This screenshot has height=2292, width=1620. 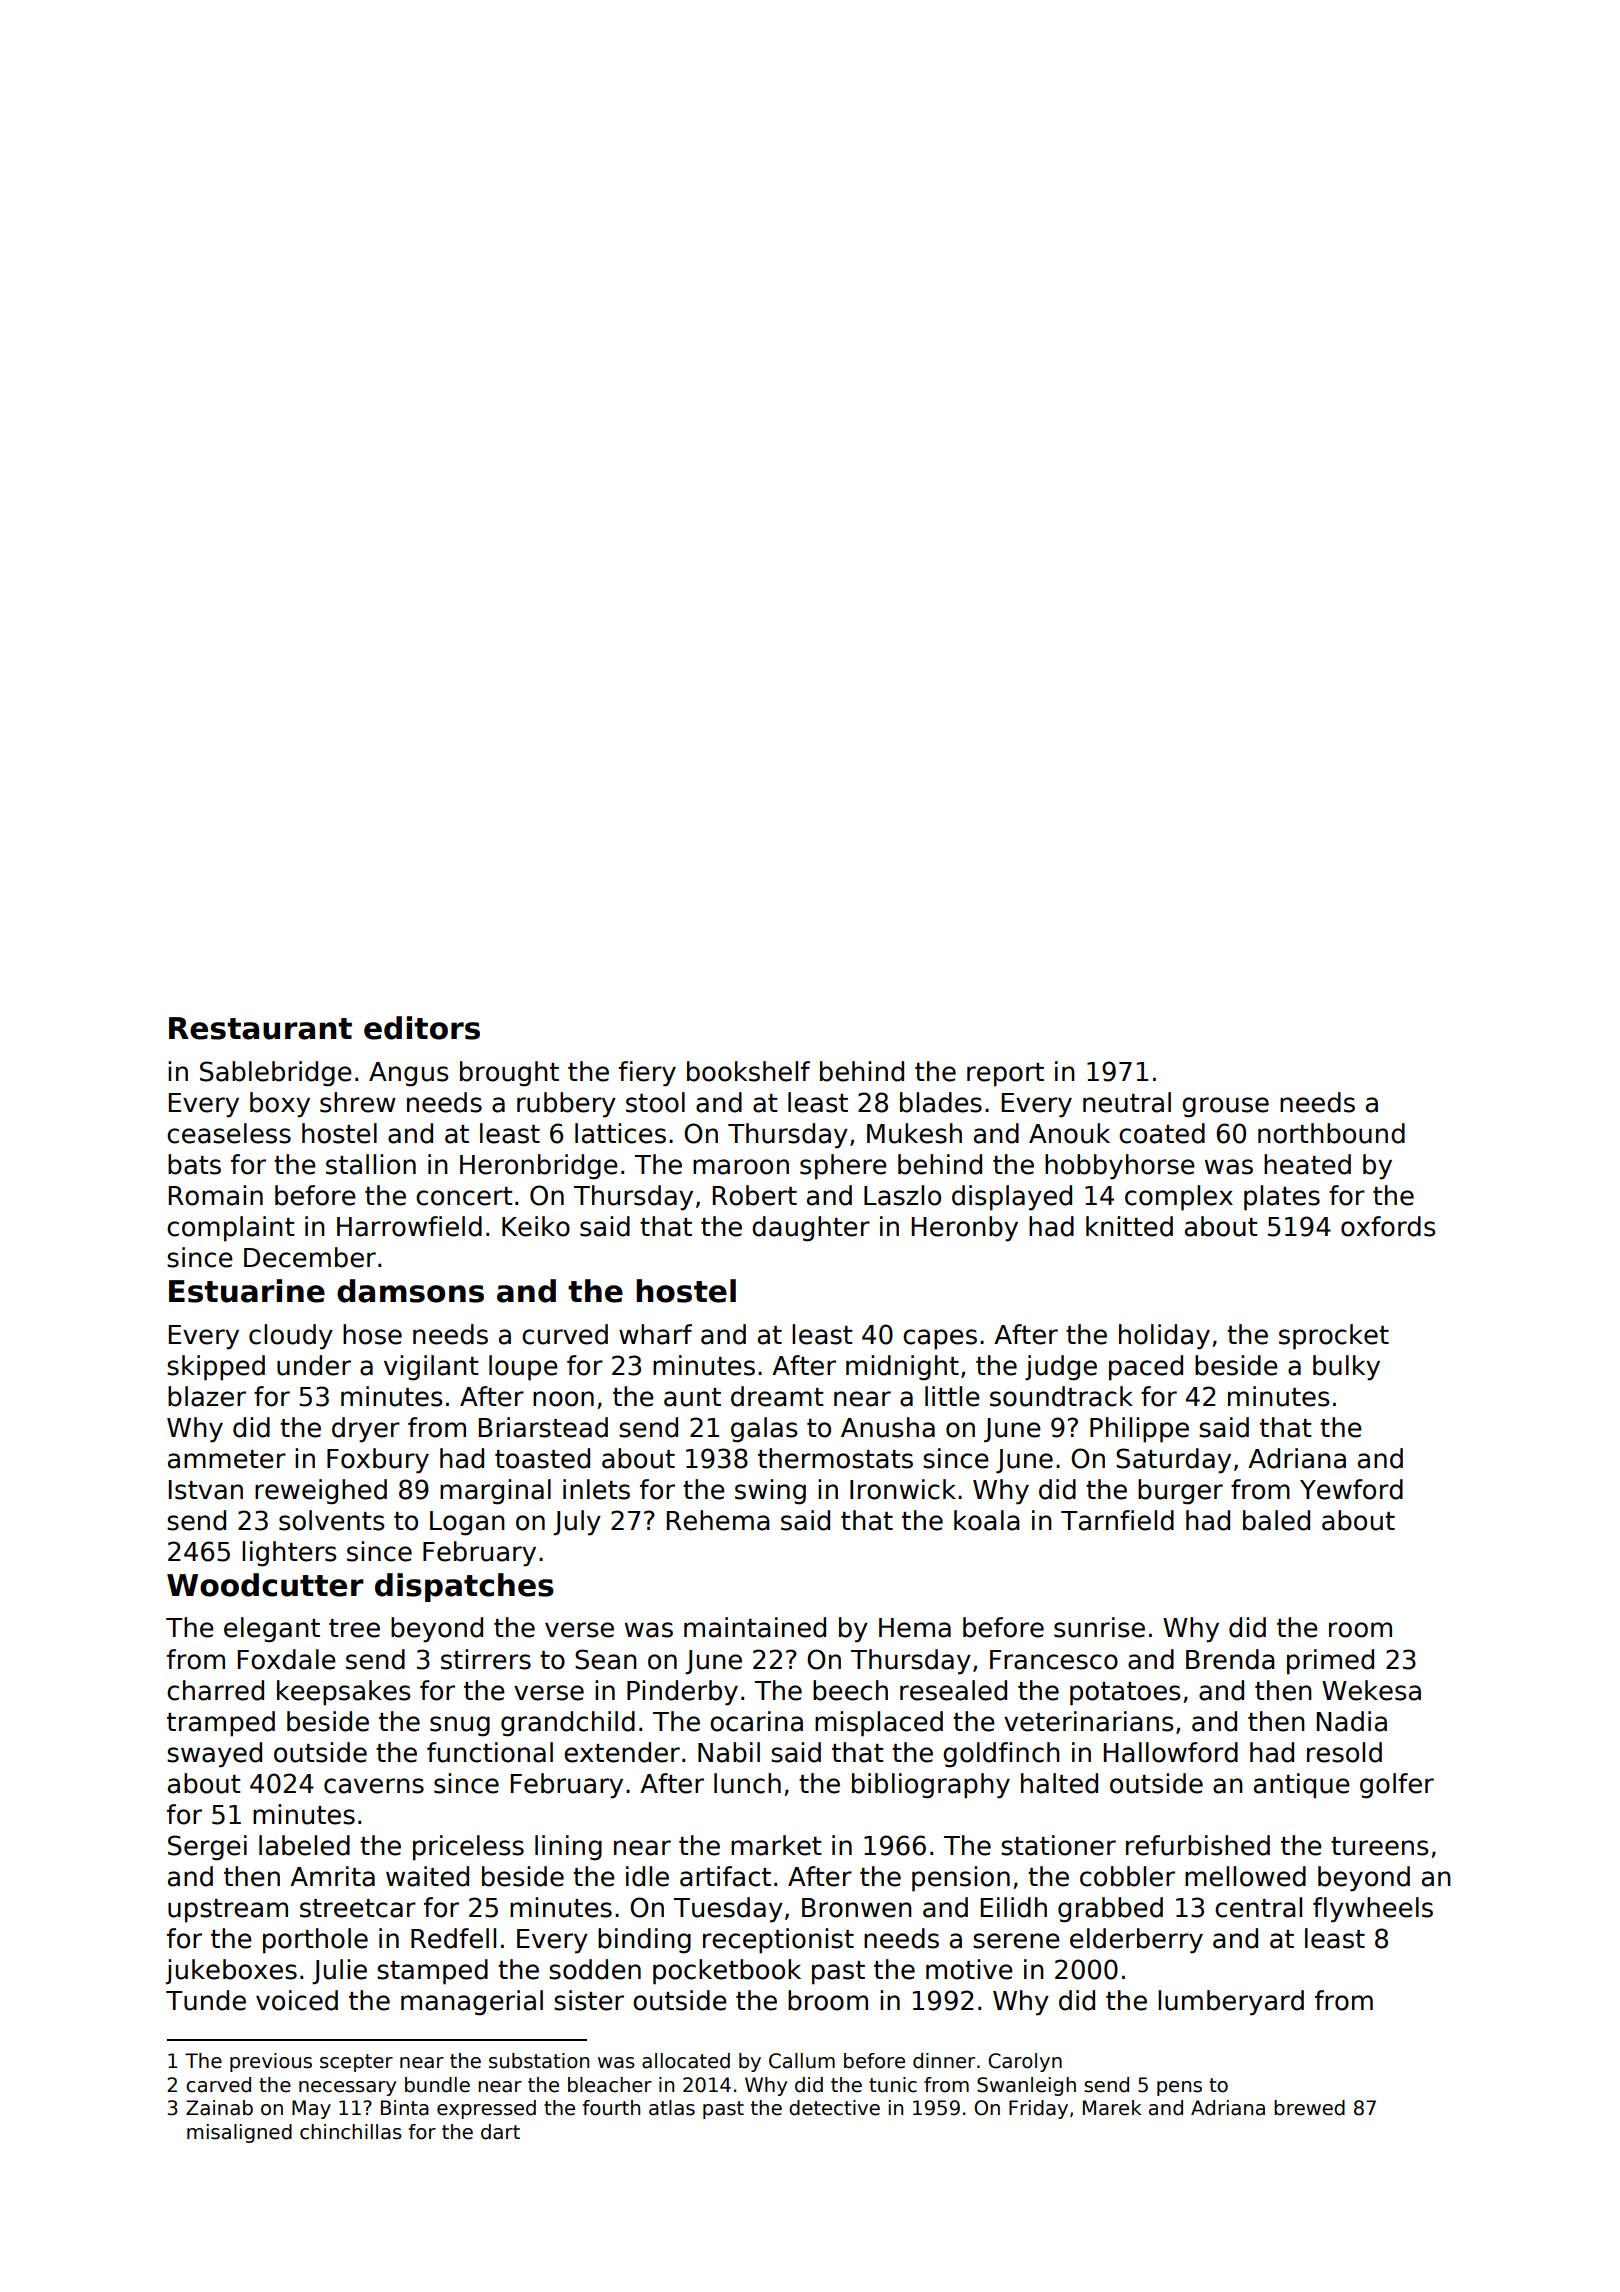 I want to click on midnight, so click(x=902, y=1368).
